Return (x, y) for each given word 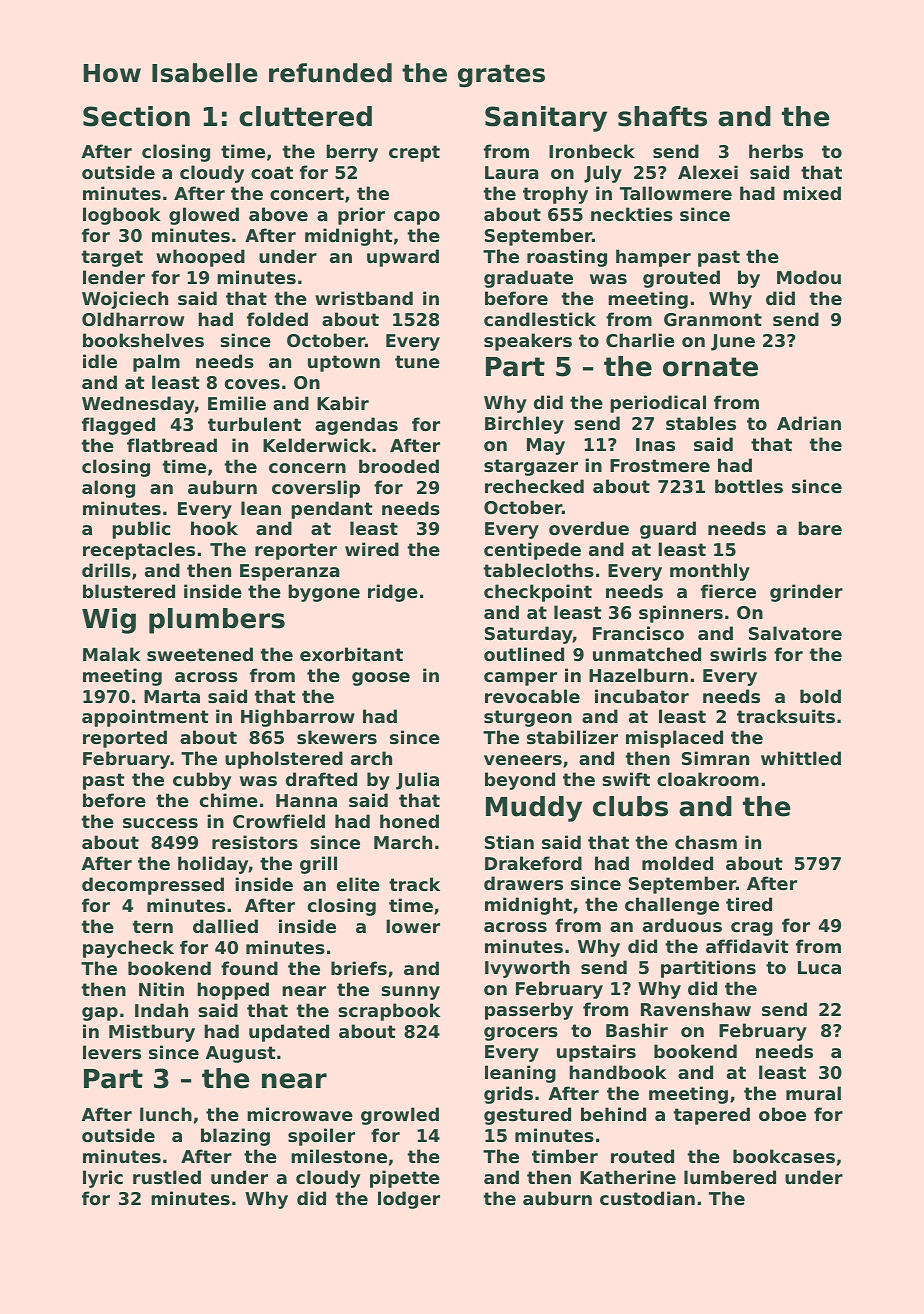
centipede (532, 551)
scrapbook (389, 1012)
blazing (235, 1137)
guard (668, 530)
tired (749, 904)
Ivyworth (527, 969)
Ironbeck (592, 151)
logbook (122, 216)
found (249, 968)
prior (361, 216)
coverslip (316, 489)
